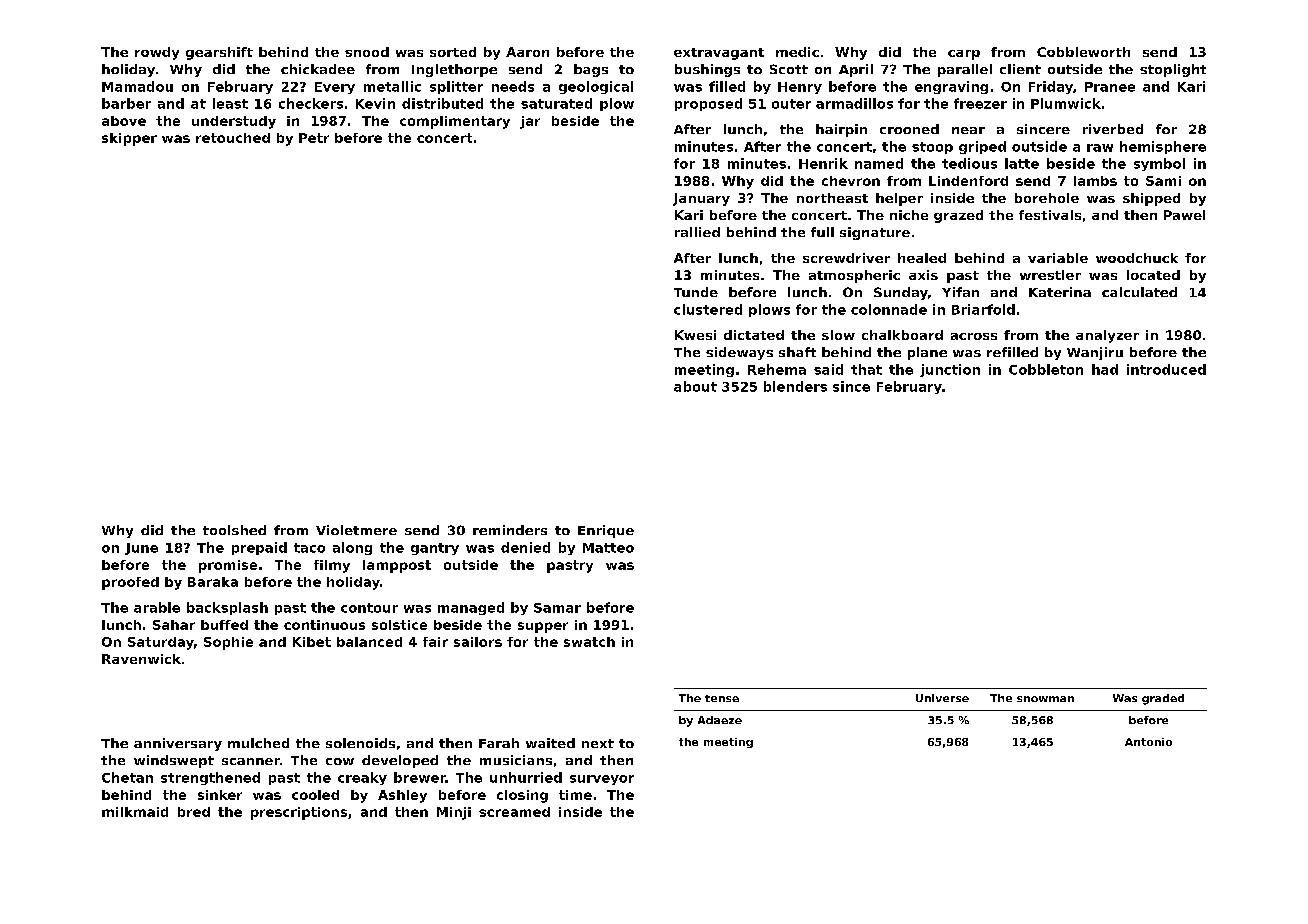 The image size is (1308, 924). Describe the element at coordinates (1022, 163) in the image. I see `latte` at that location.
